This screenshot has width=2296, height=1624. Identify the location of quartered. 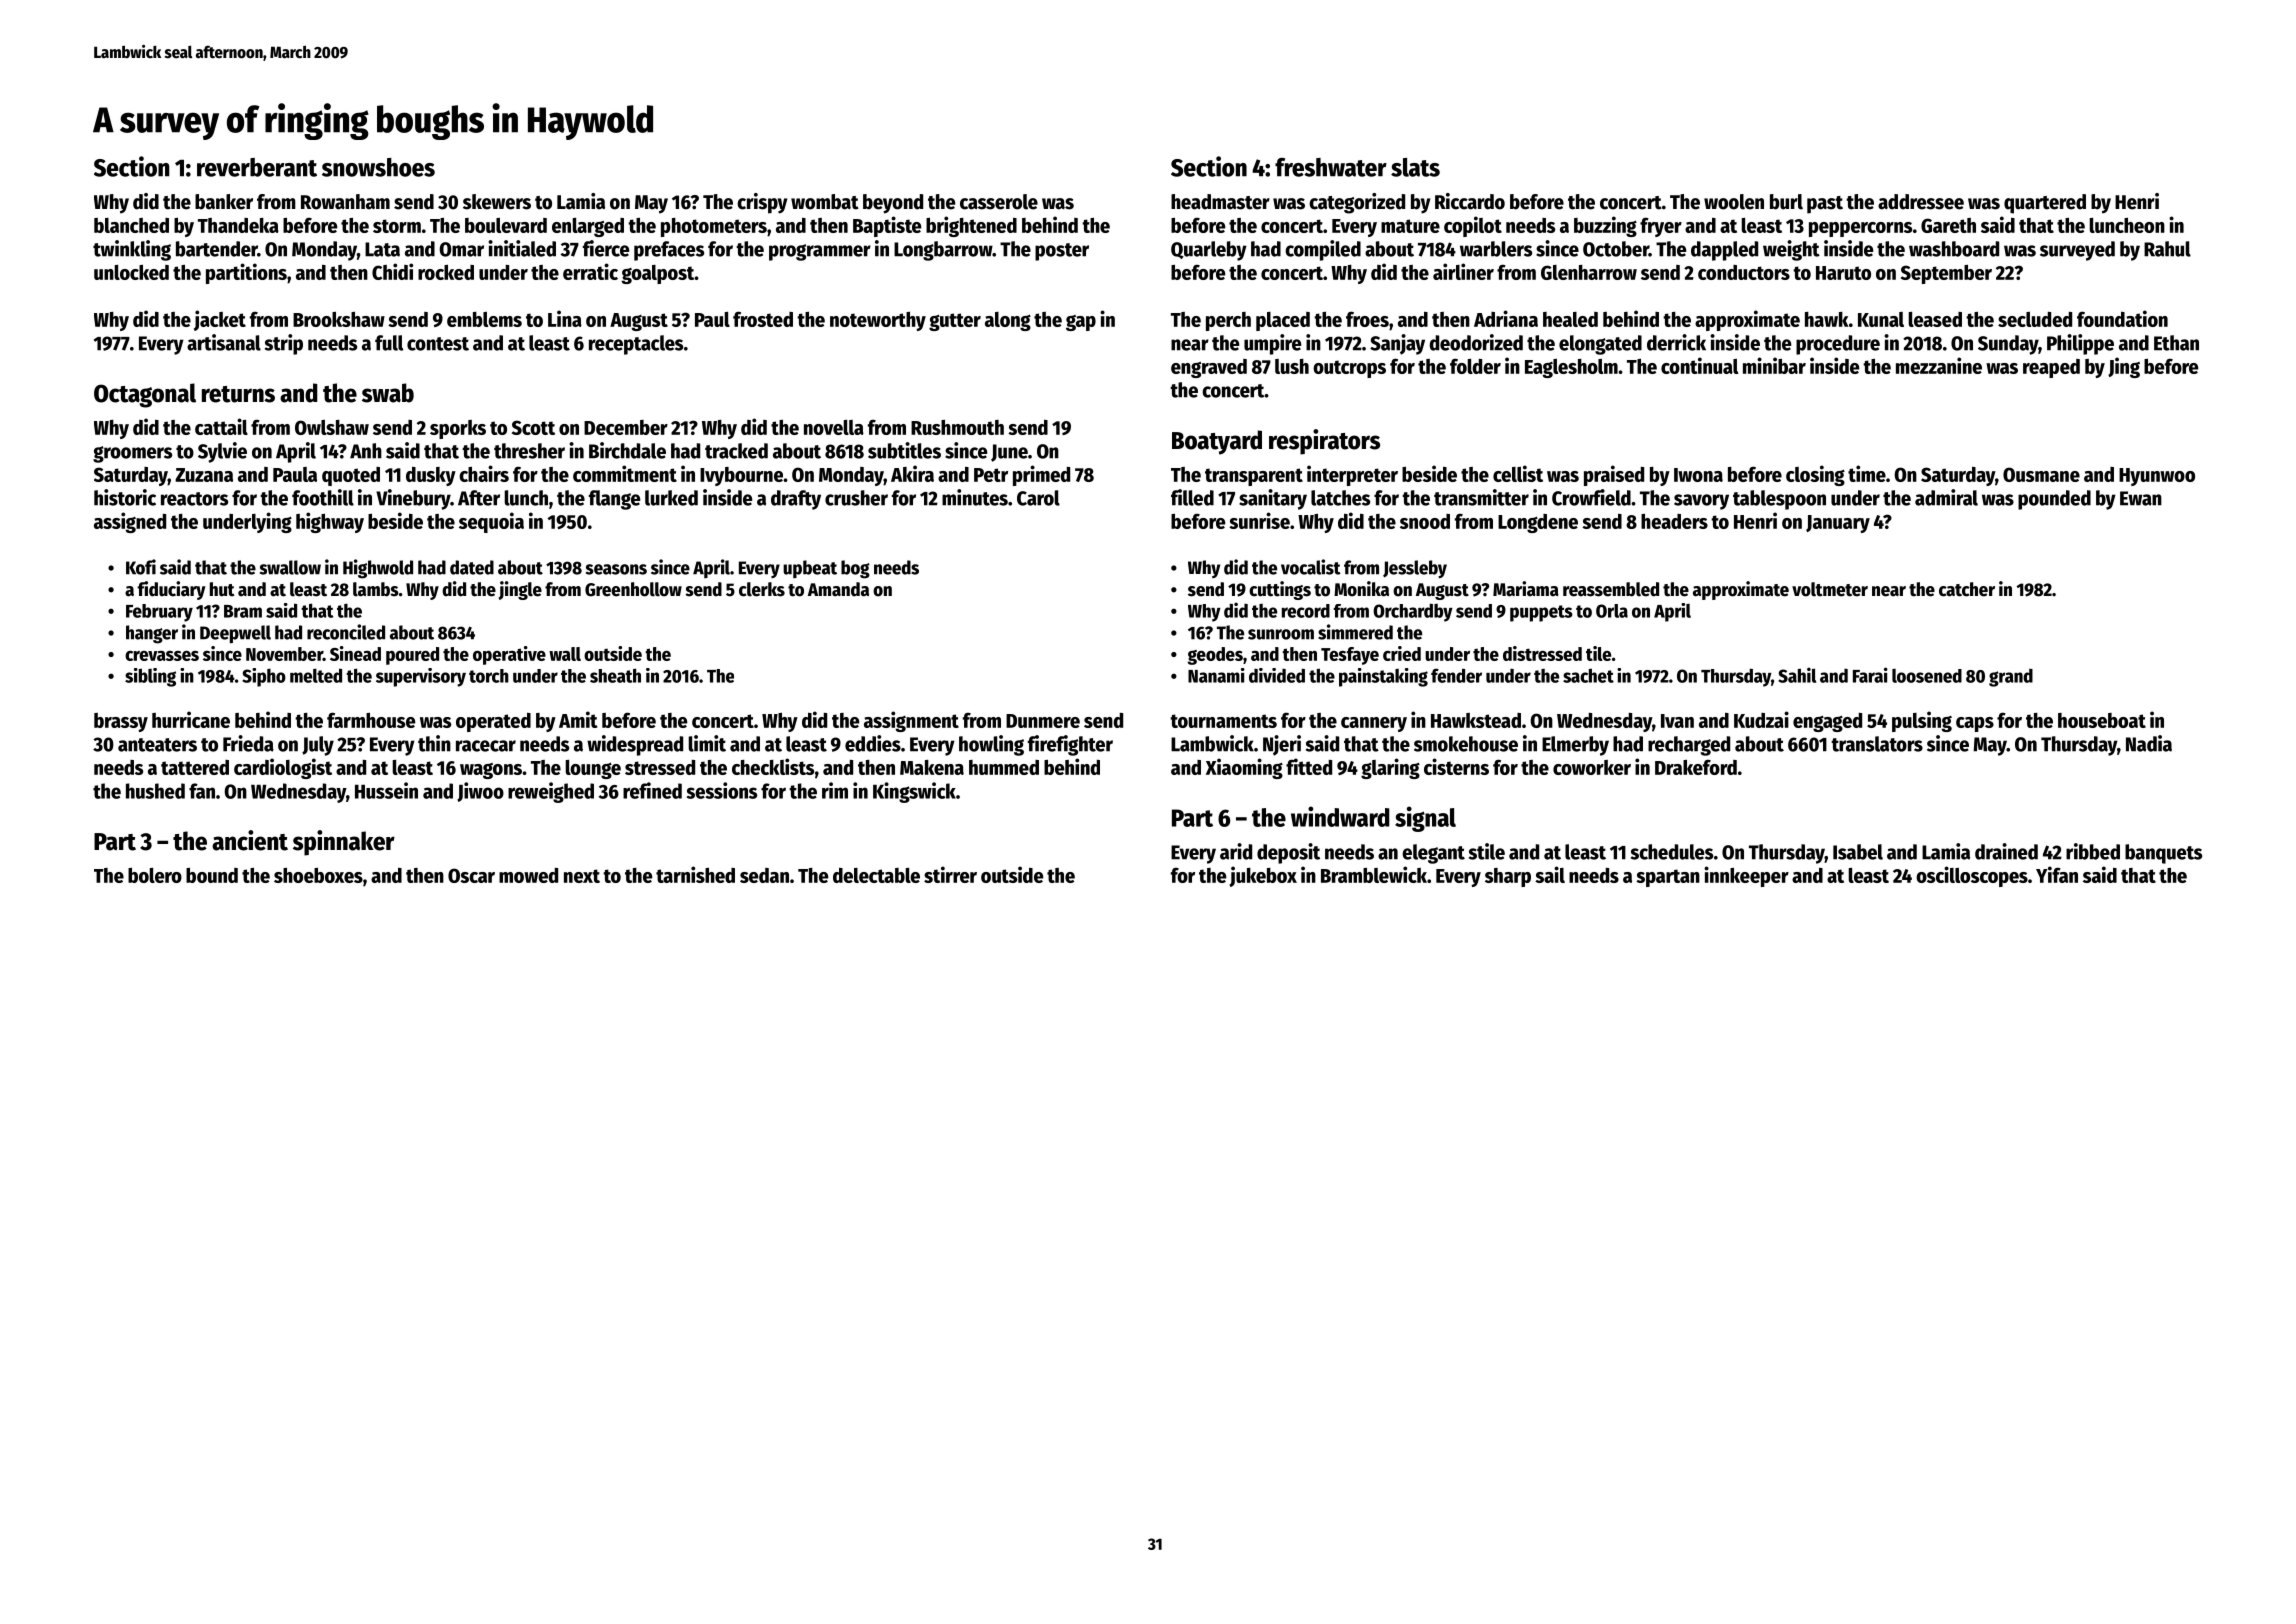
(2045, 204).
